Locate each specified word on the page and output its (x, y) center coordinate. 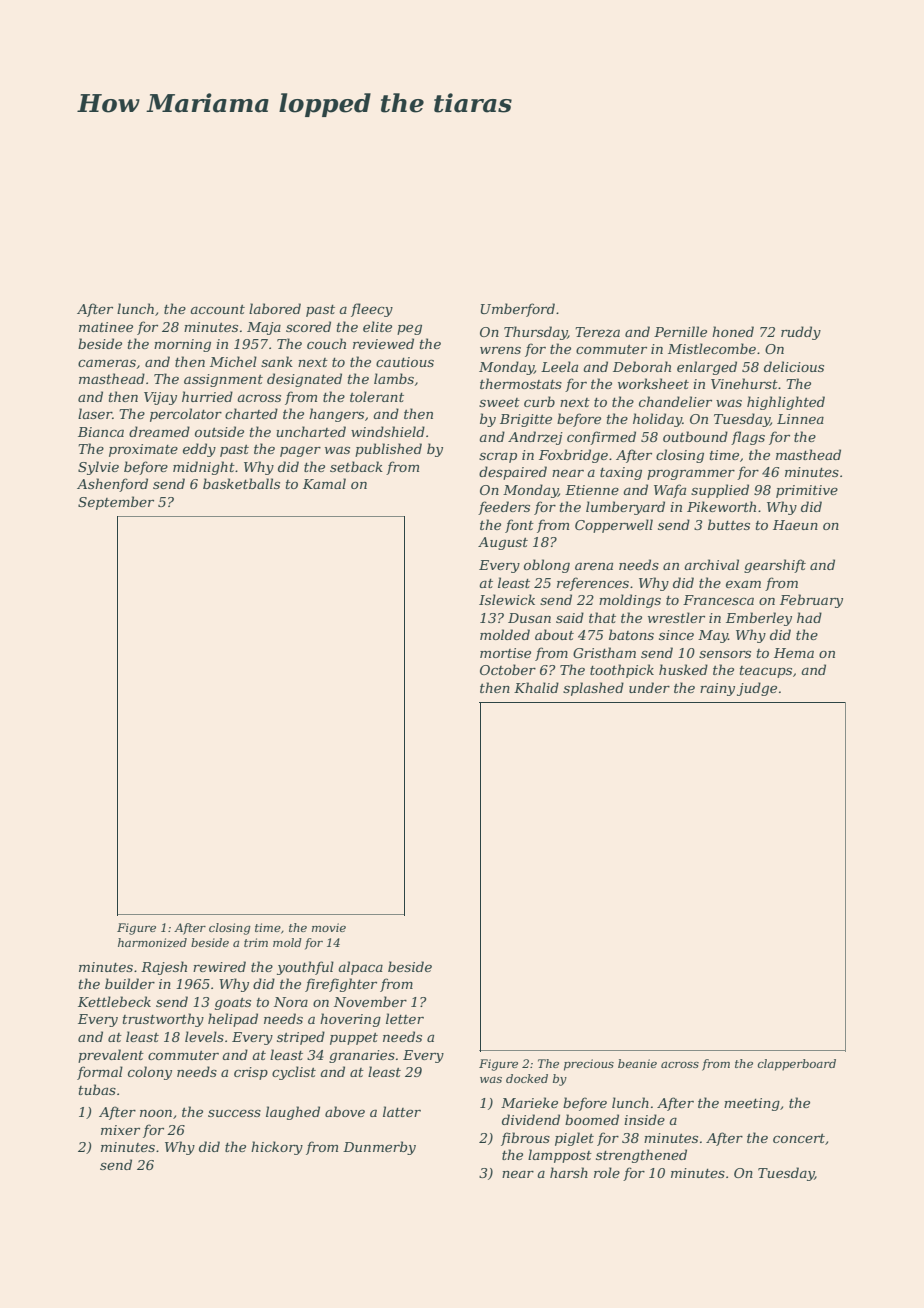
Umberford (518, 310)
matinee (106, 327)
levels (204, 1036)
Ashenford (112, 485)
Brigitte (526, 420)
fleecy (372, 310)
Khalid (536, 687)
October (508, 669)
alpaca (360, 968)
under (649, 687)
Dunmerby (379, 1148)
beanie (637, 1063)
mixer (120, 1130)
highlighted (786, 403)
